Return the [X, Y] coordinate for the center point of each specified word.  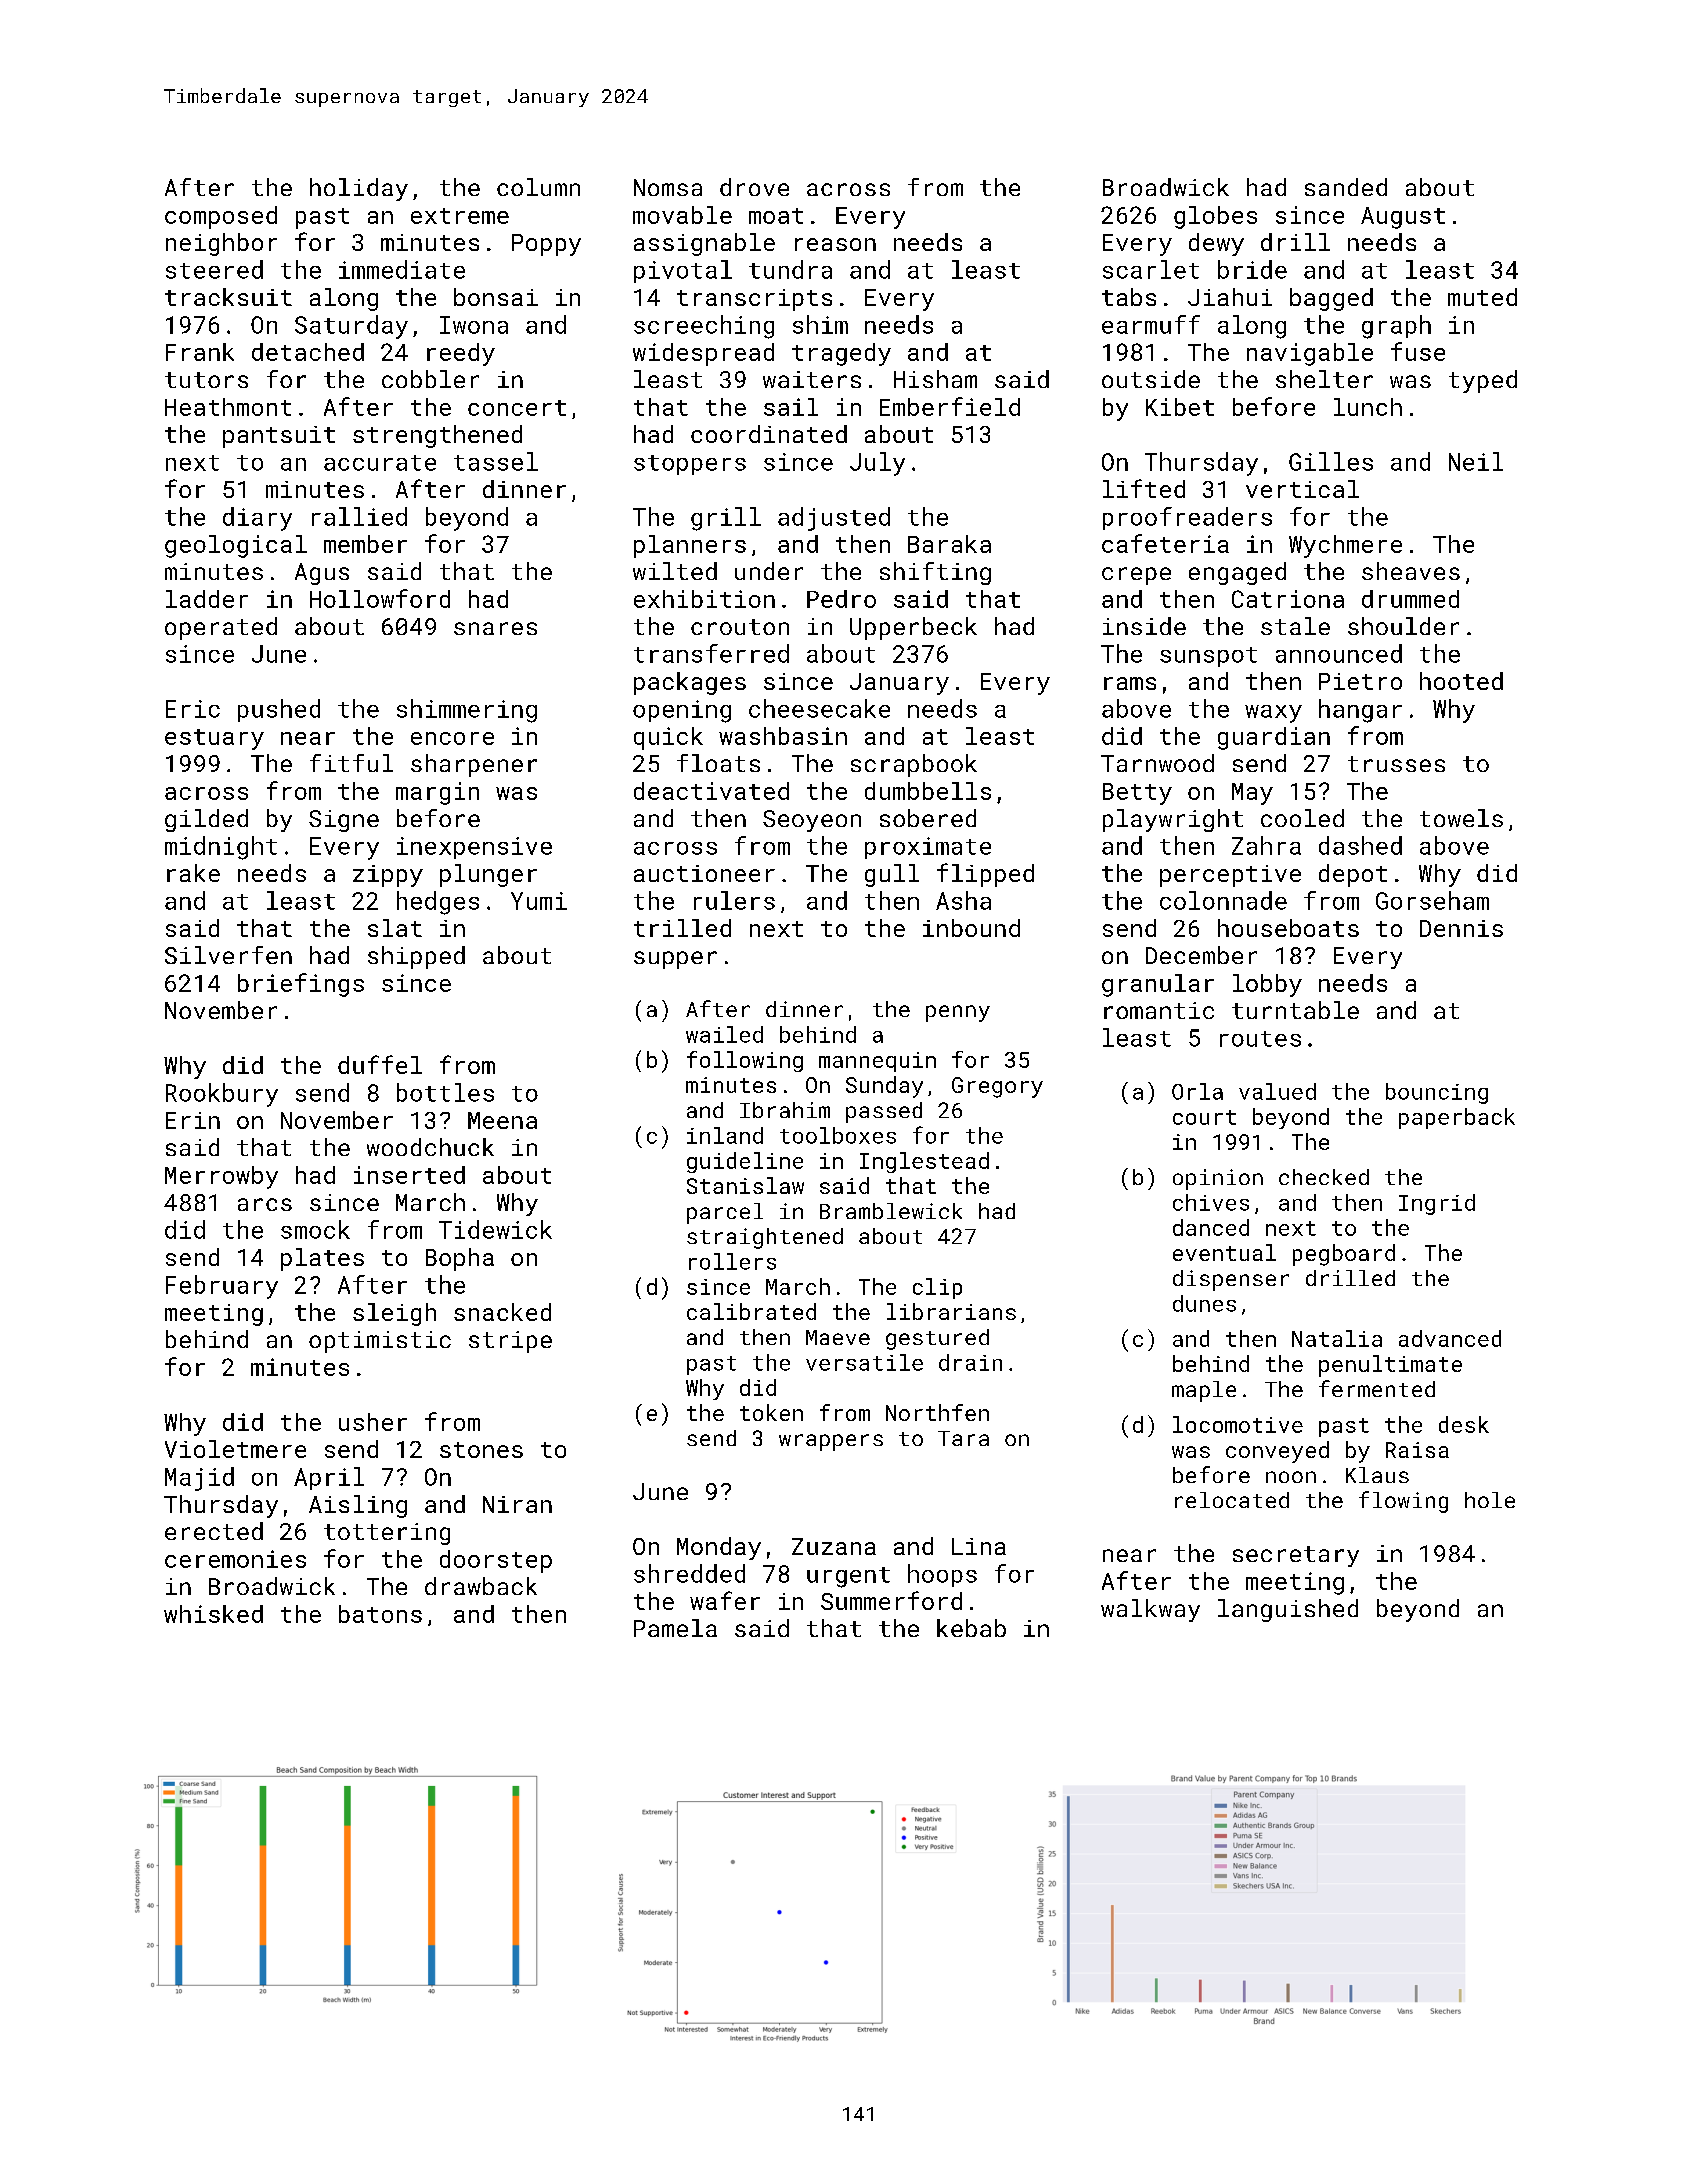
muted [1482, 297]
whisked [213, 1614]
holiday [359, 189]
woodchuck [430, 1147]
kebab [971, 1628]
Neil [1476, 461]
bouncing [1437, 1093]
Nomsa [668, 187]
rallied [359, 516]
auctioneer [704, 873]
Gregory [997, 1087]
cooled [1302, 818]
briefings [301, 985]
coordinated [769, 434]
